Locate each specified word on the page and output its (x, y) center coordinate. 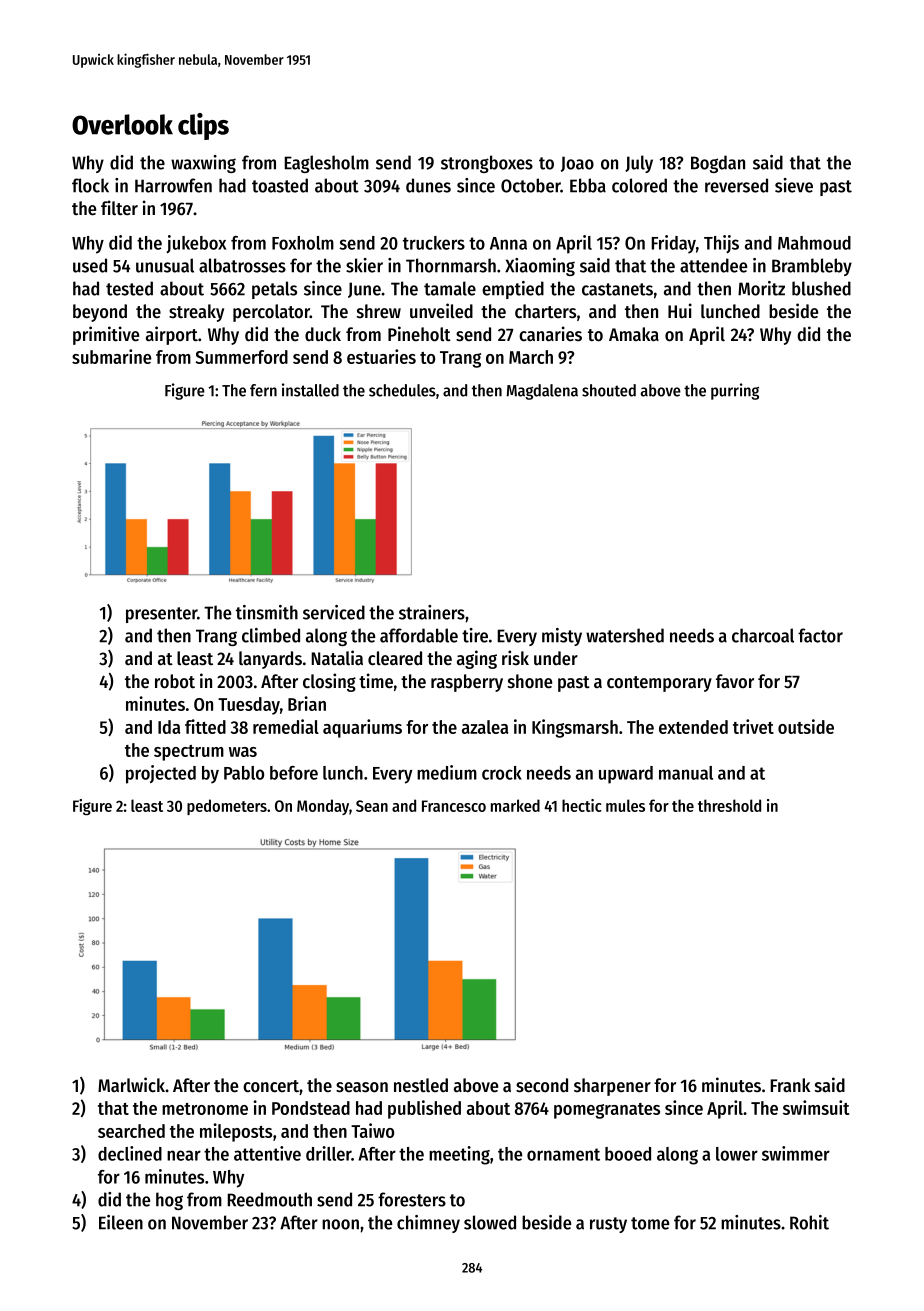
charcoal (763, 635)
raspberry (467, 683)
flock (90, 185)
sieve (794, 185)
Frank (790, 1085)
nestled (421, 1085)
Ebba (588, 185)
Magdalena (542, 392)
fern (263, 390)
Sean (372, 806)
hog (169, 1201)
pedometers (227, 807)
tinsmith (267, 612)
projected (161, 774)
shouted (609, 390)
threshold (729, 805)
